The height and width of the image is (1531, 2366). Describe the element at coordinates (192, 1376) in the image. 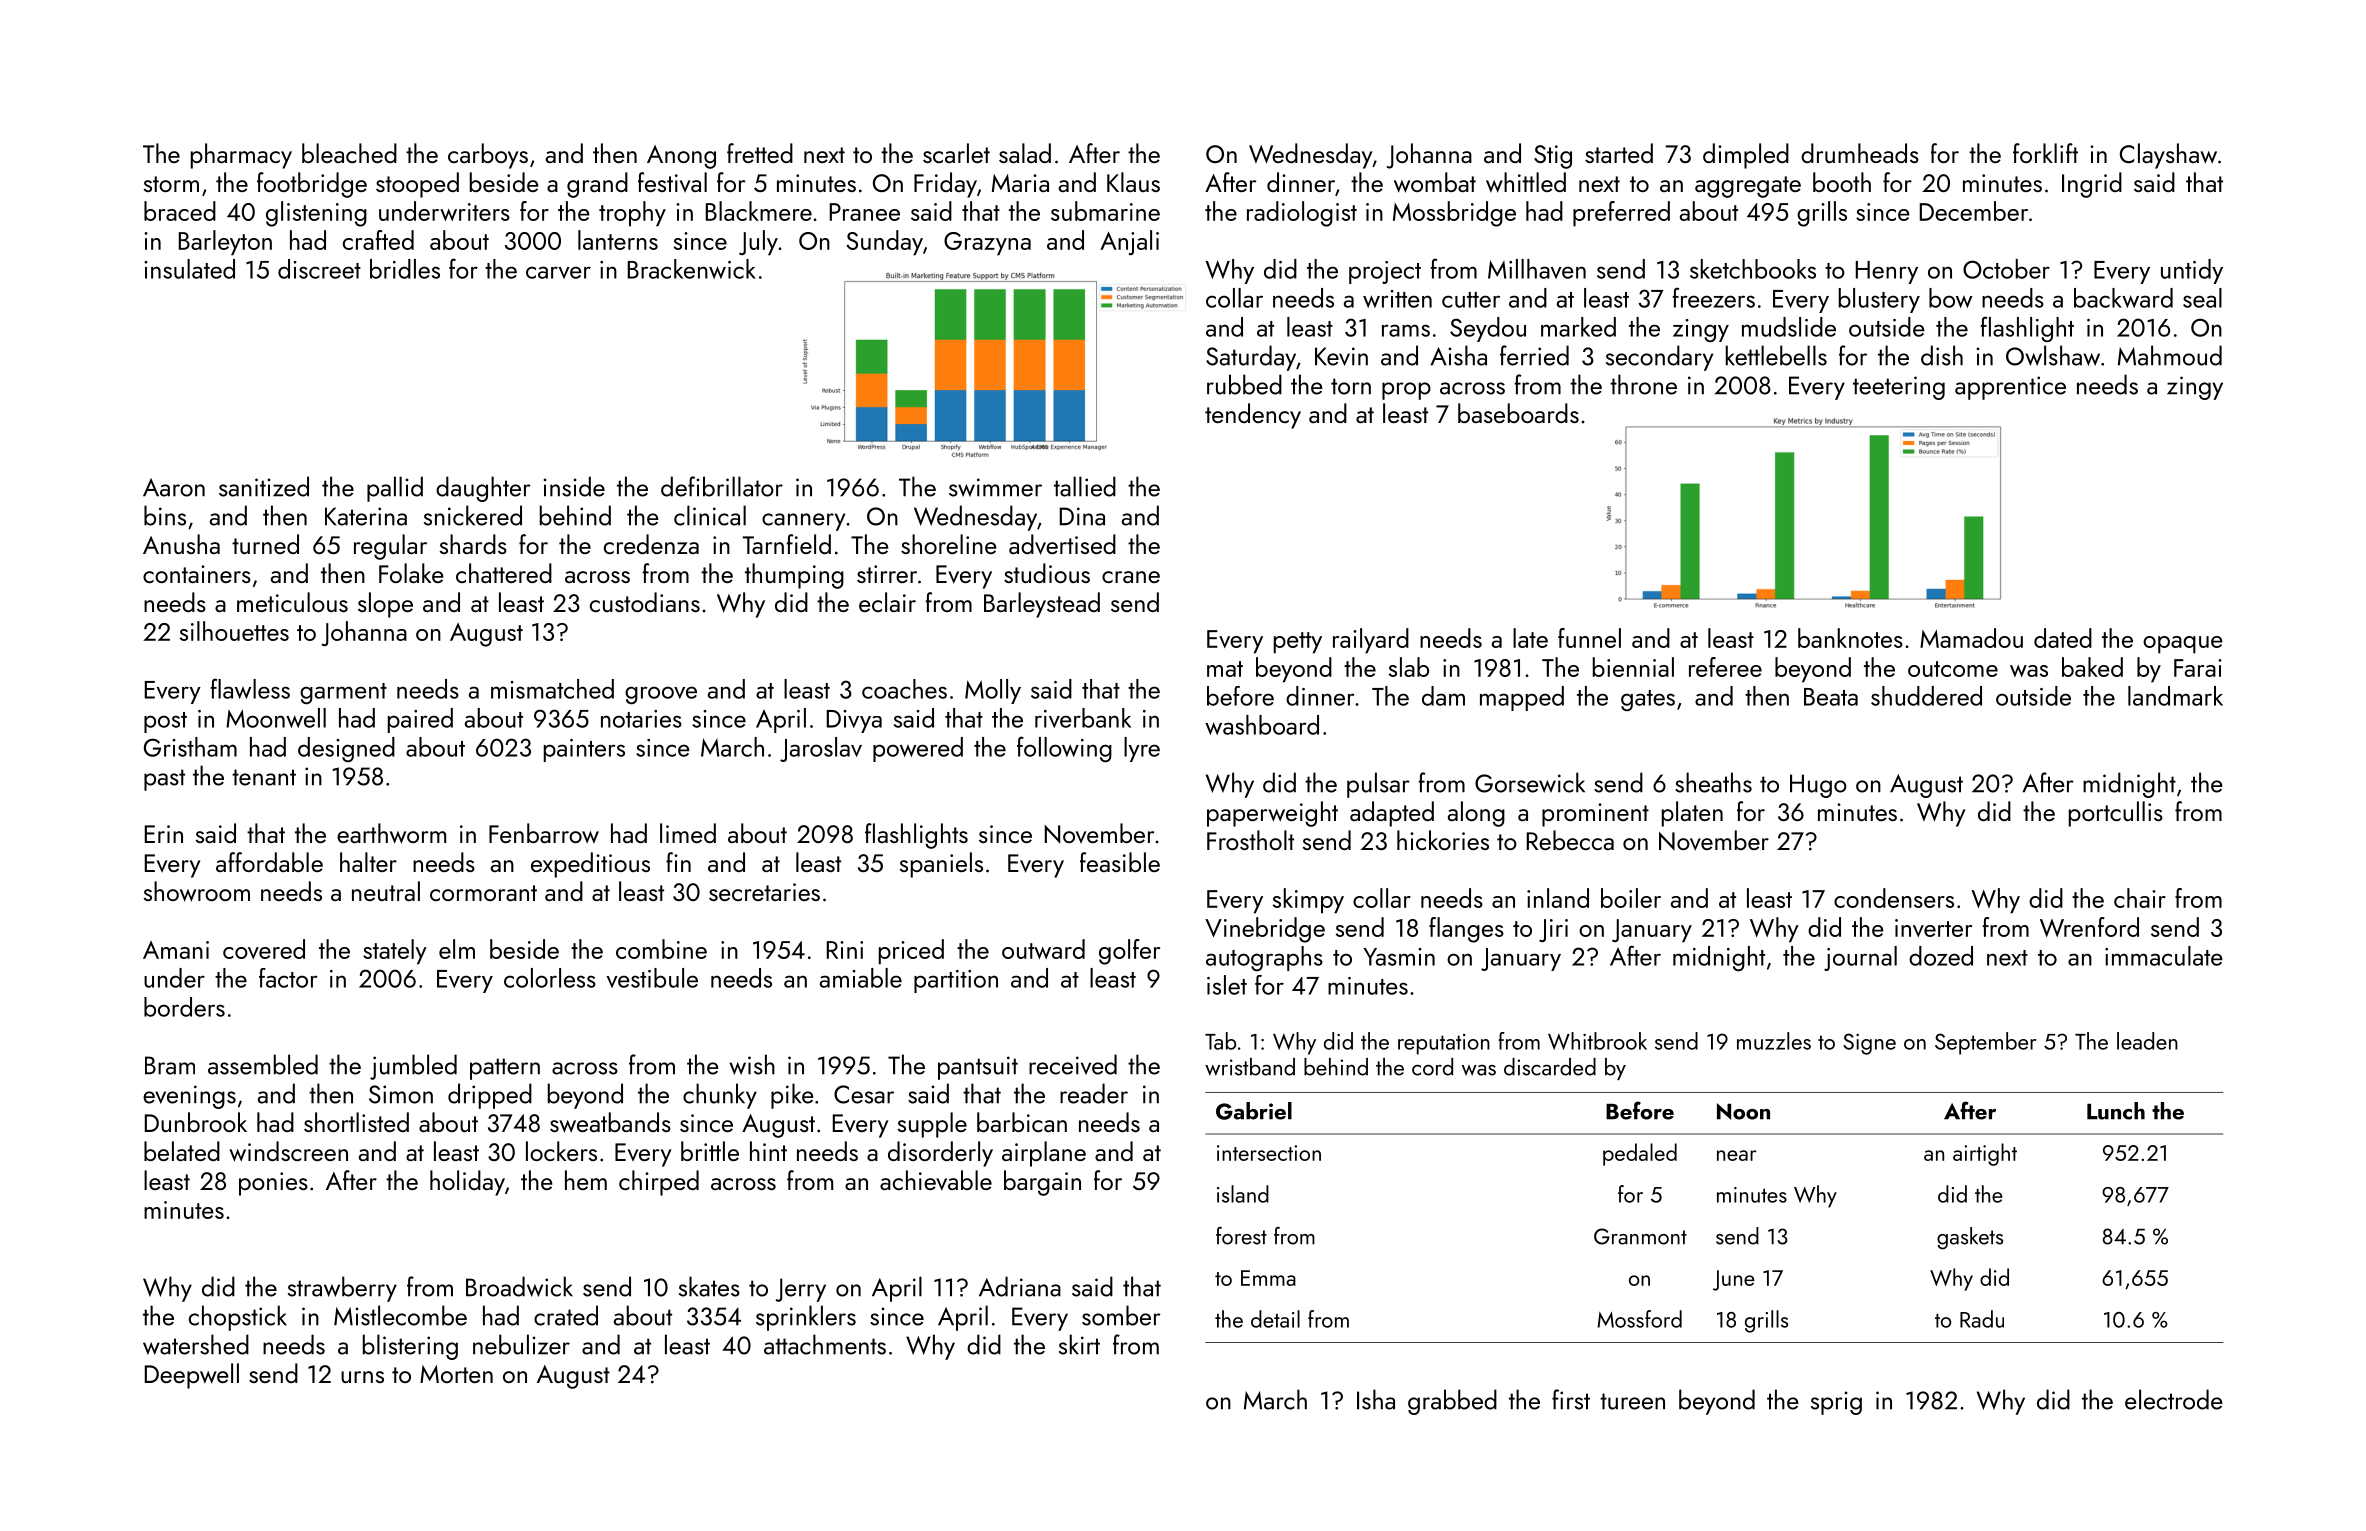

I see `Deepwell` at that location.
